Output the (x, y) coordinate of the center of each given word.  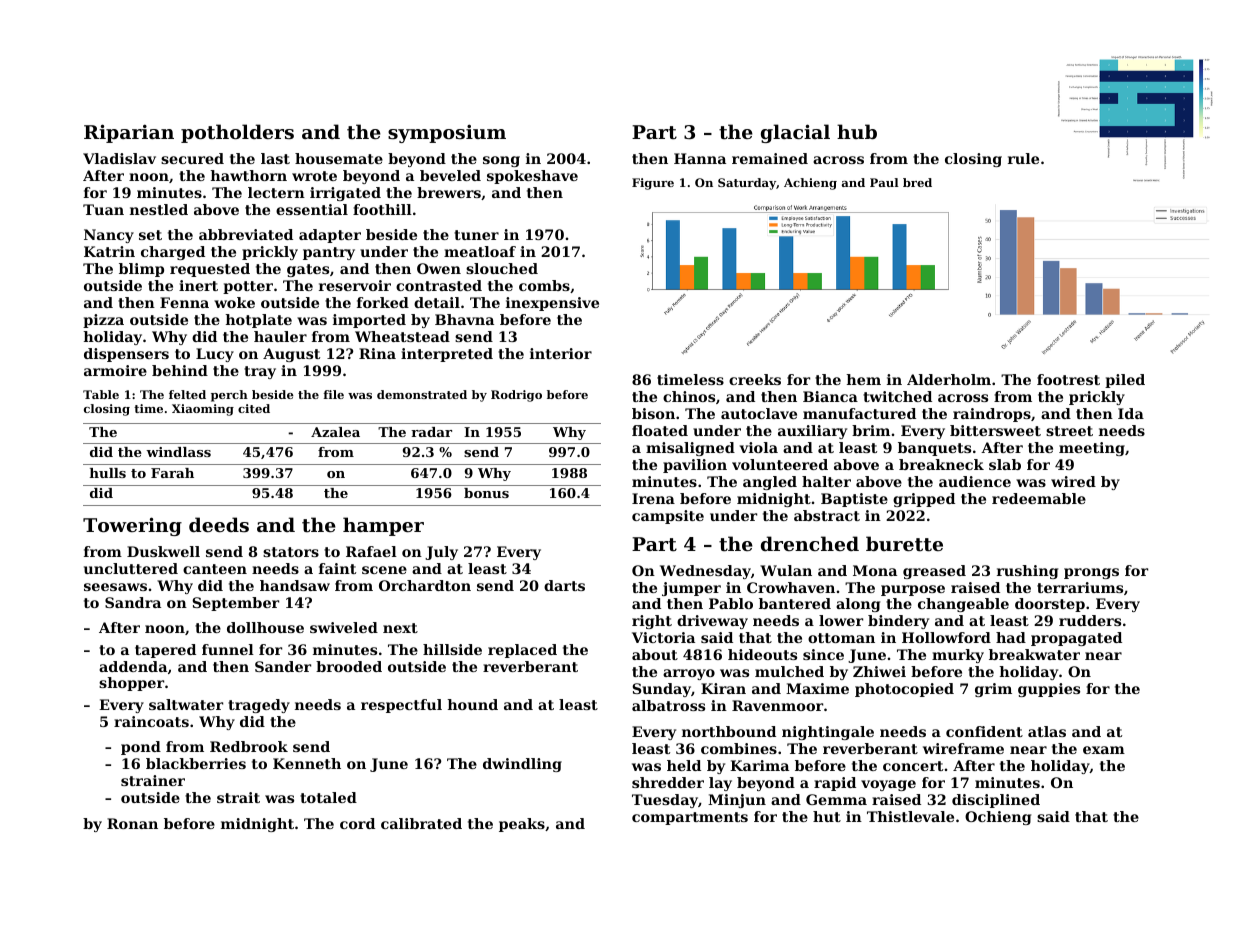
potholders (237, 133)
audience (975, 481)
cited (254, 408)
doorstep (1050, 605)
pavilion (695, 466)
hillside (452, 649)
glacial (795, 133)
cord (357, 823)
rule (1023, 158)
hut (827, 816)
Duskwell (163, 551)
